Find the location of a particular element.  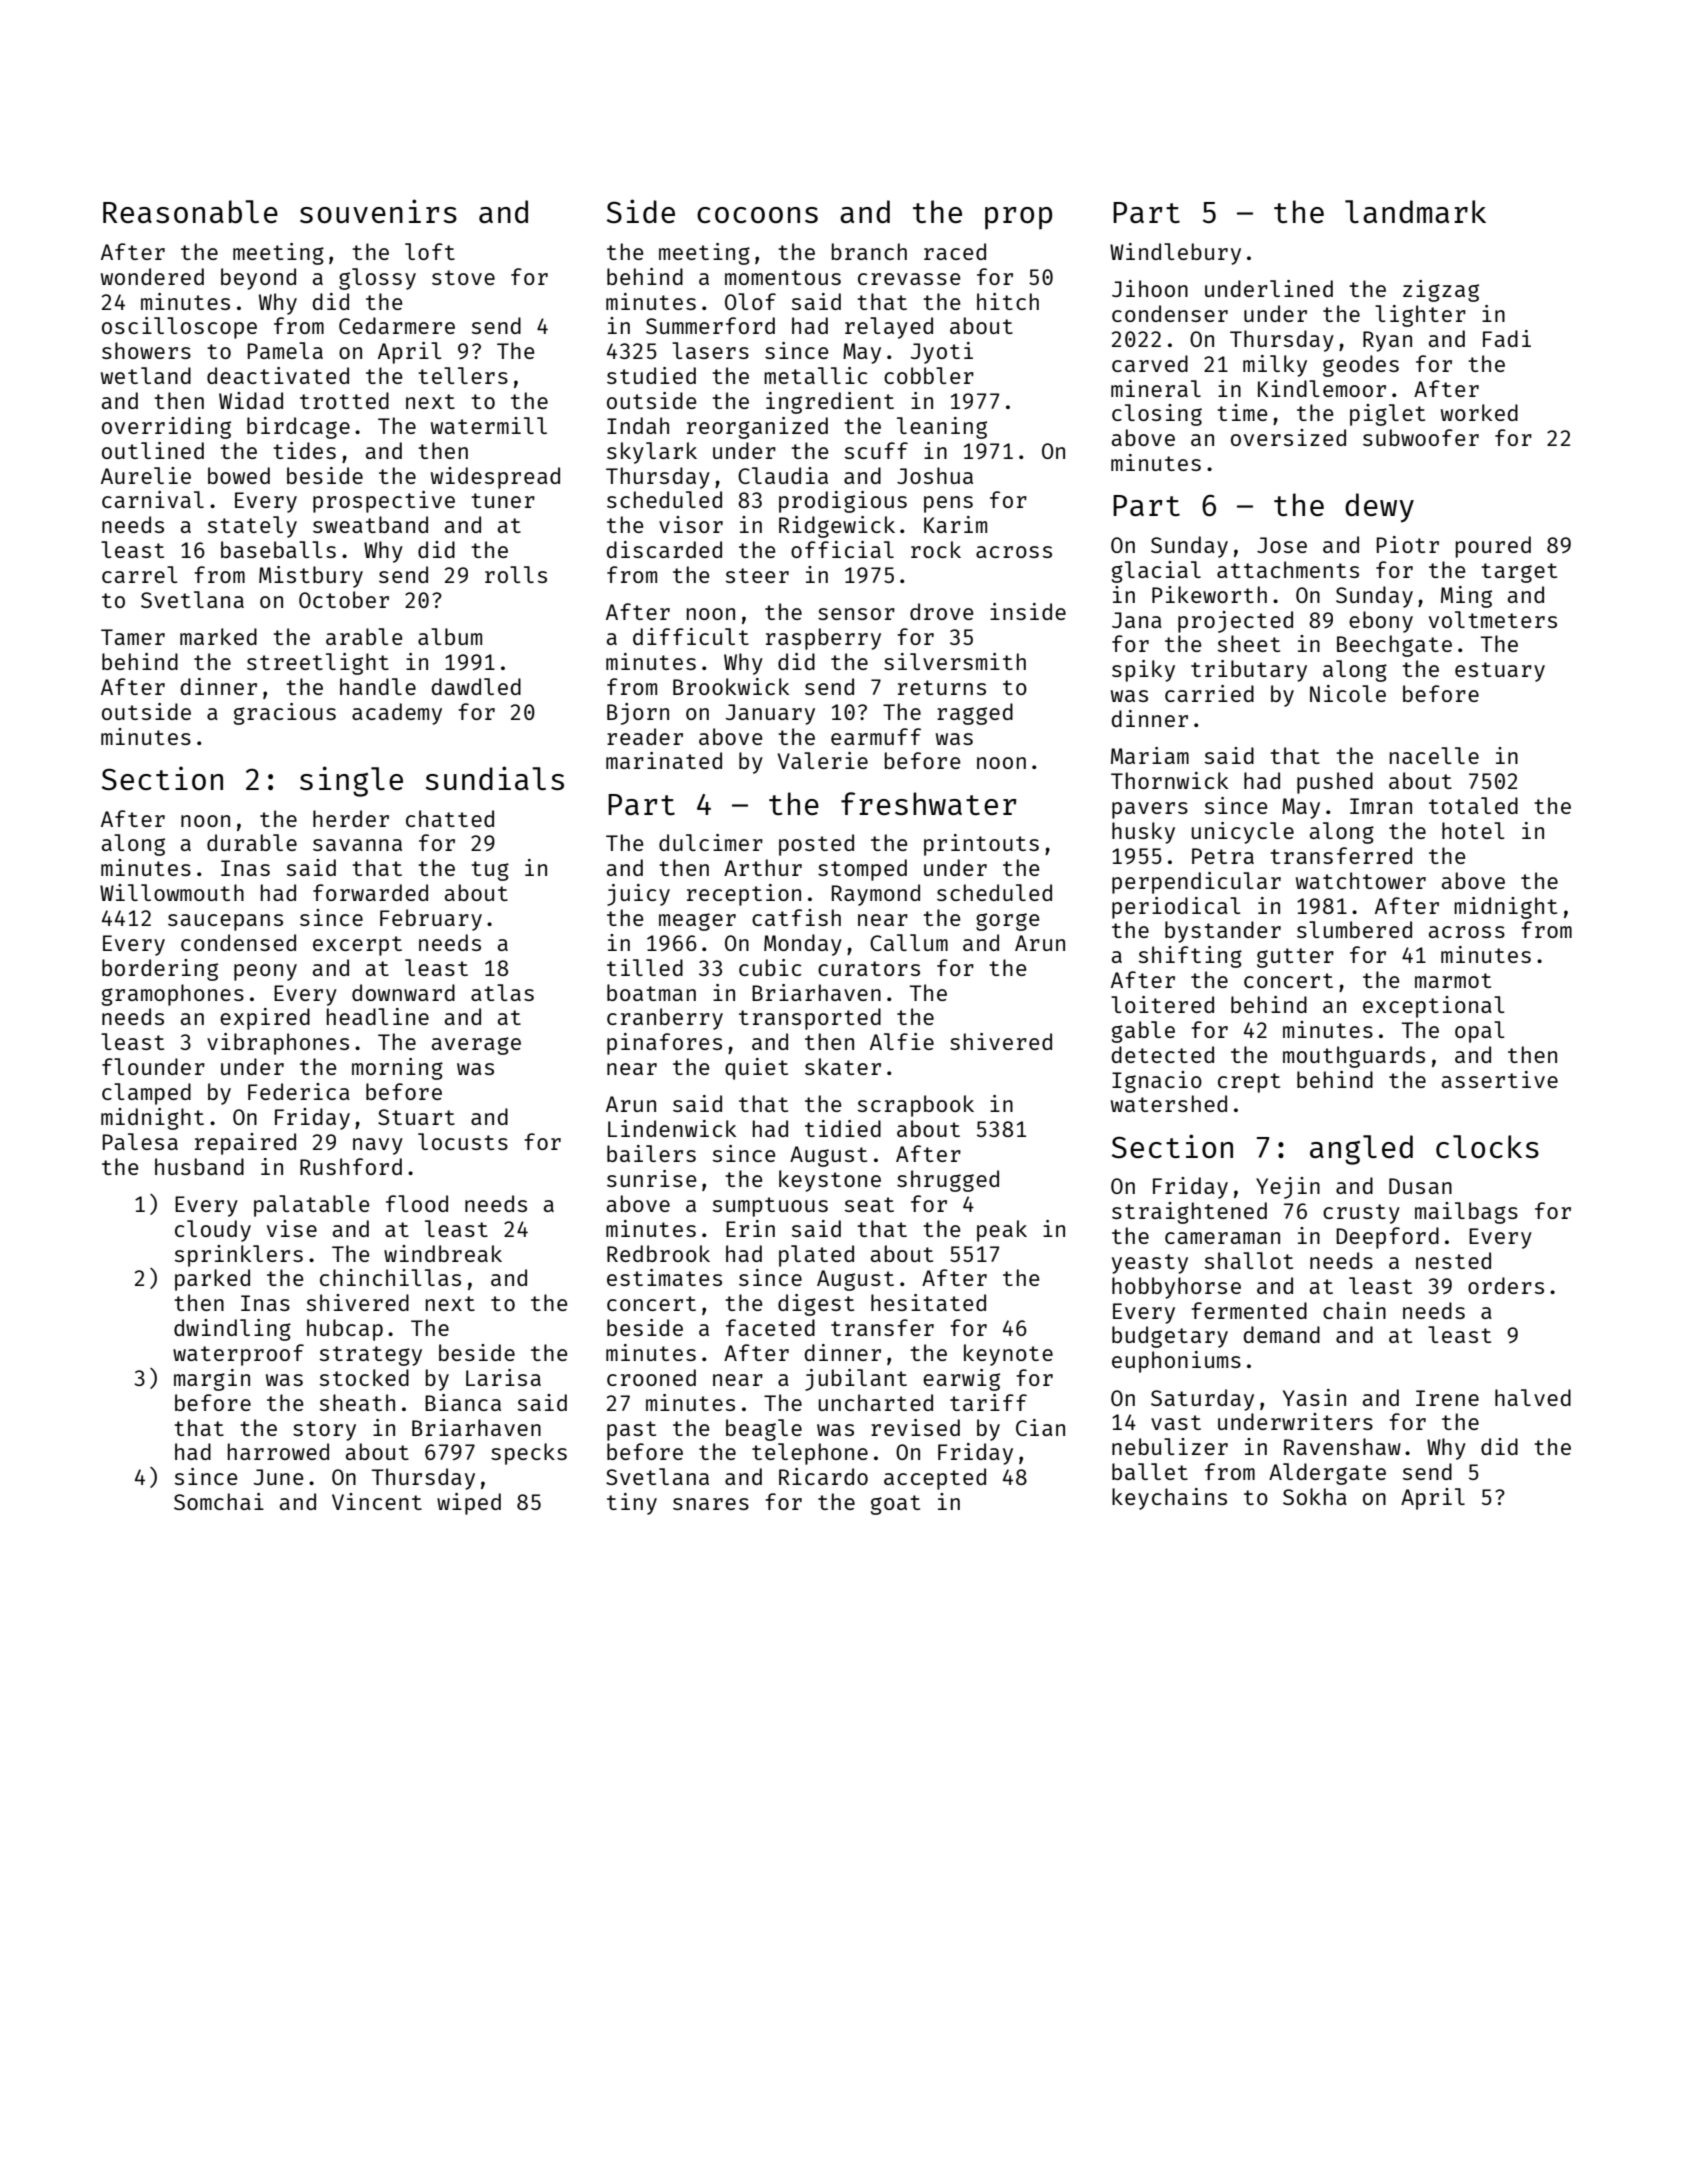

visor is located at coordinates (691, 524).
